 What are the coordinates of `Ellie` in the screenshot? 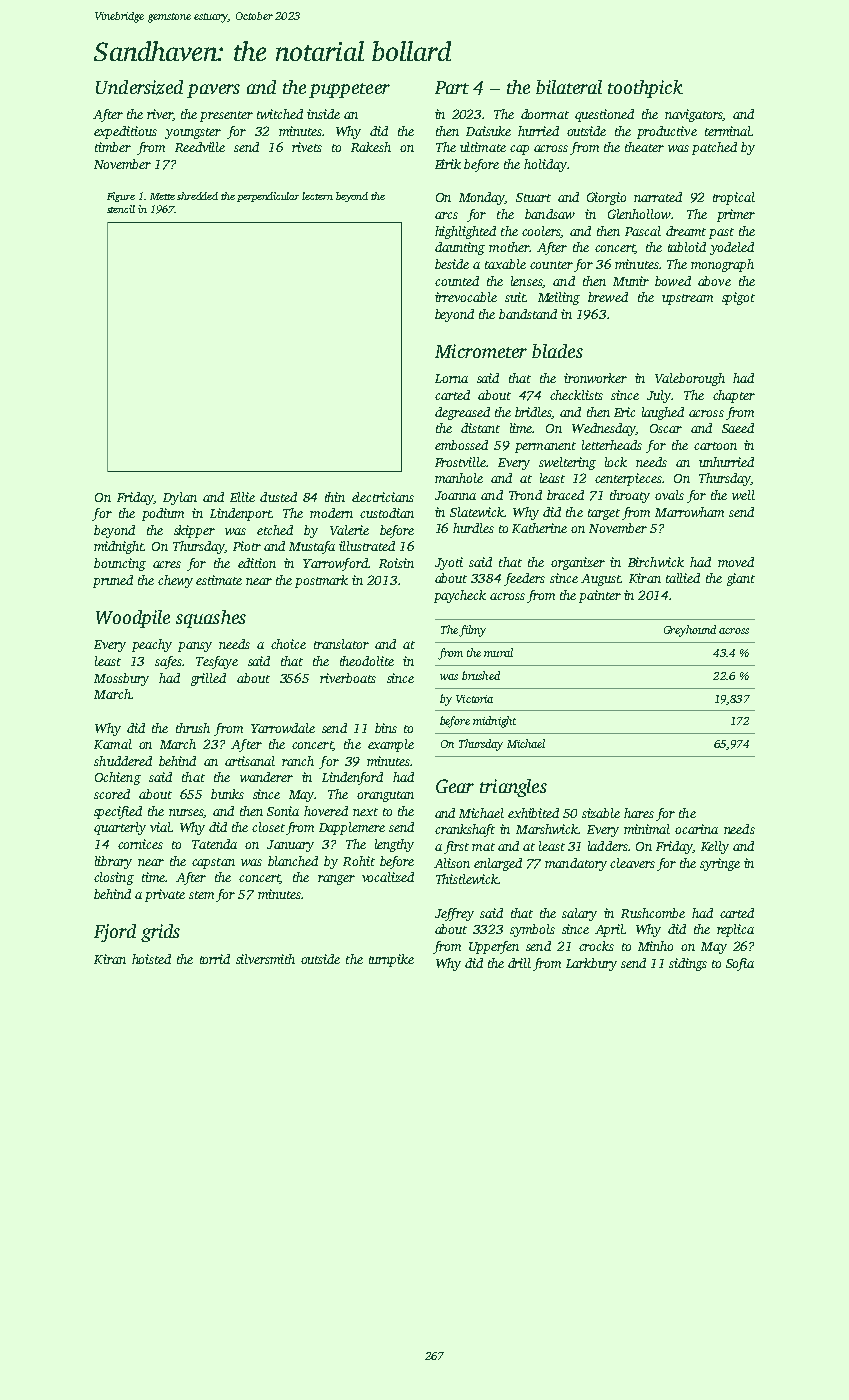 It's located at (242, 497).
